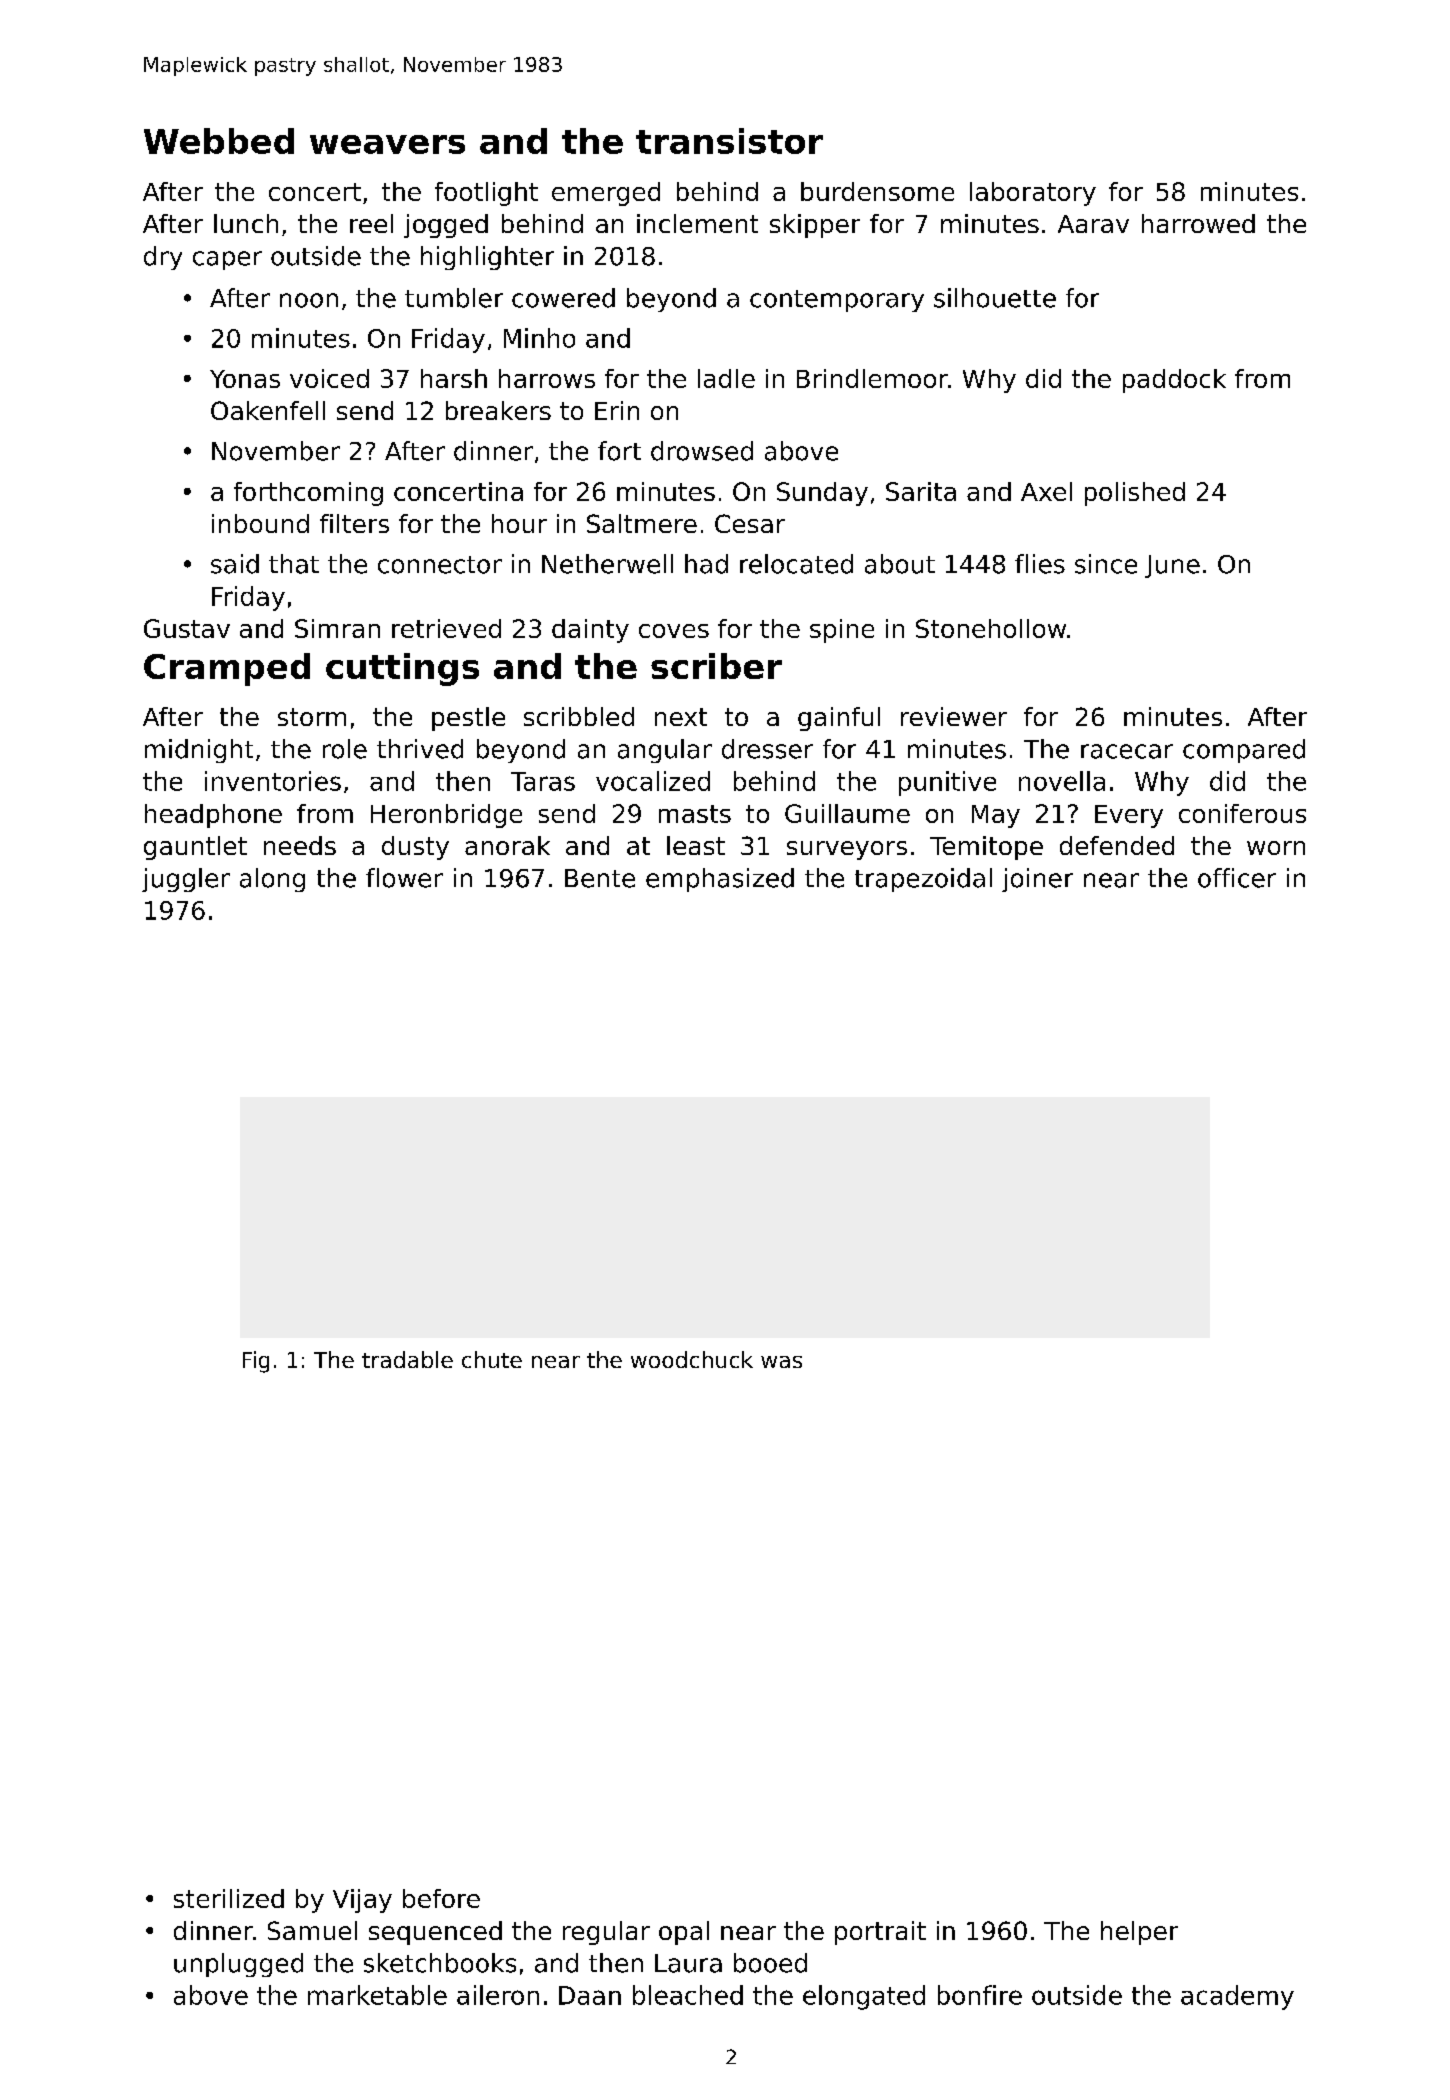 This document has height=2100, width=1450. Describe the element at coordinates (781, 1362) in the document. I see `was` at that location.
